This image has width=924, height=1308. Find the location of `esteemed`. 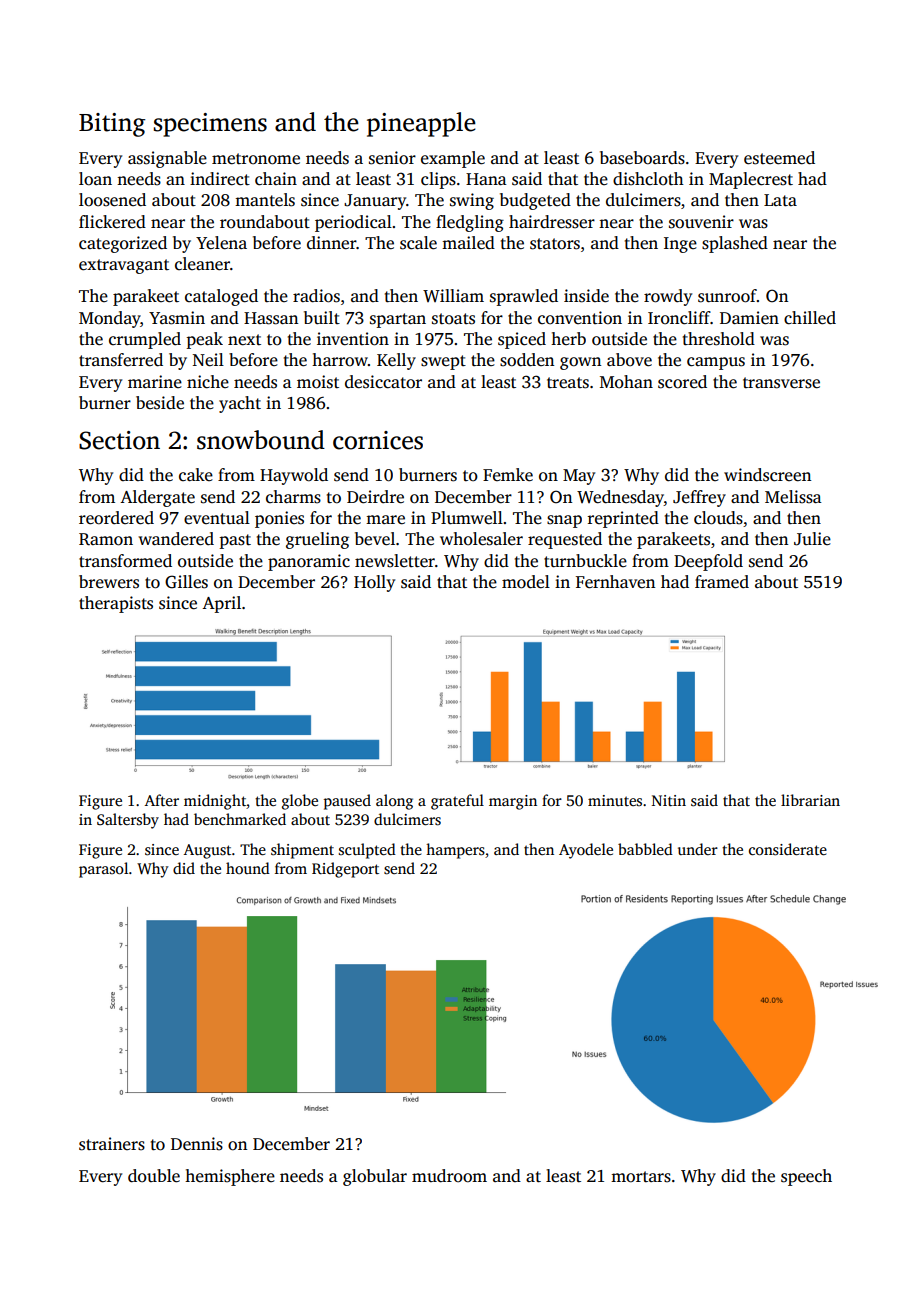

esteemed is located at coordinates (779, 158).
